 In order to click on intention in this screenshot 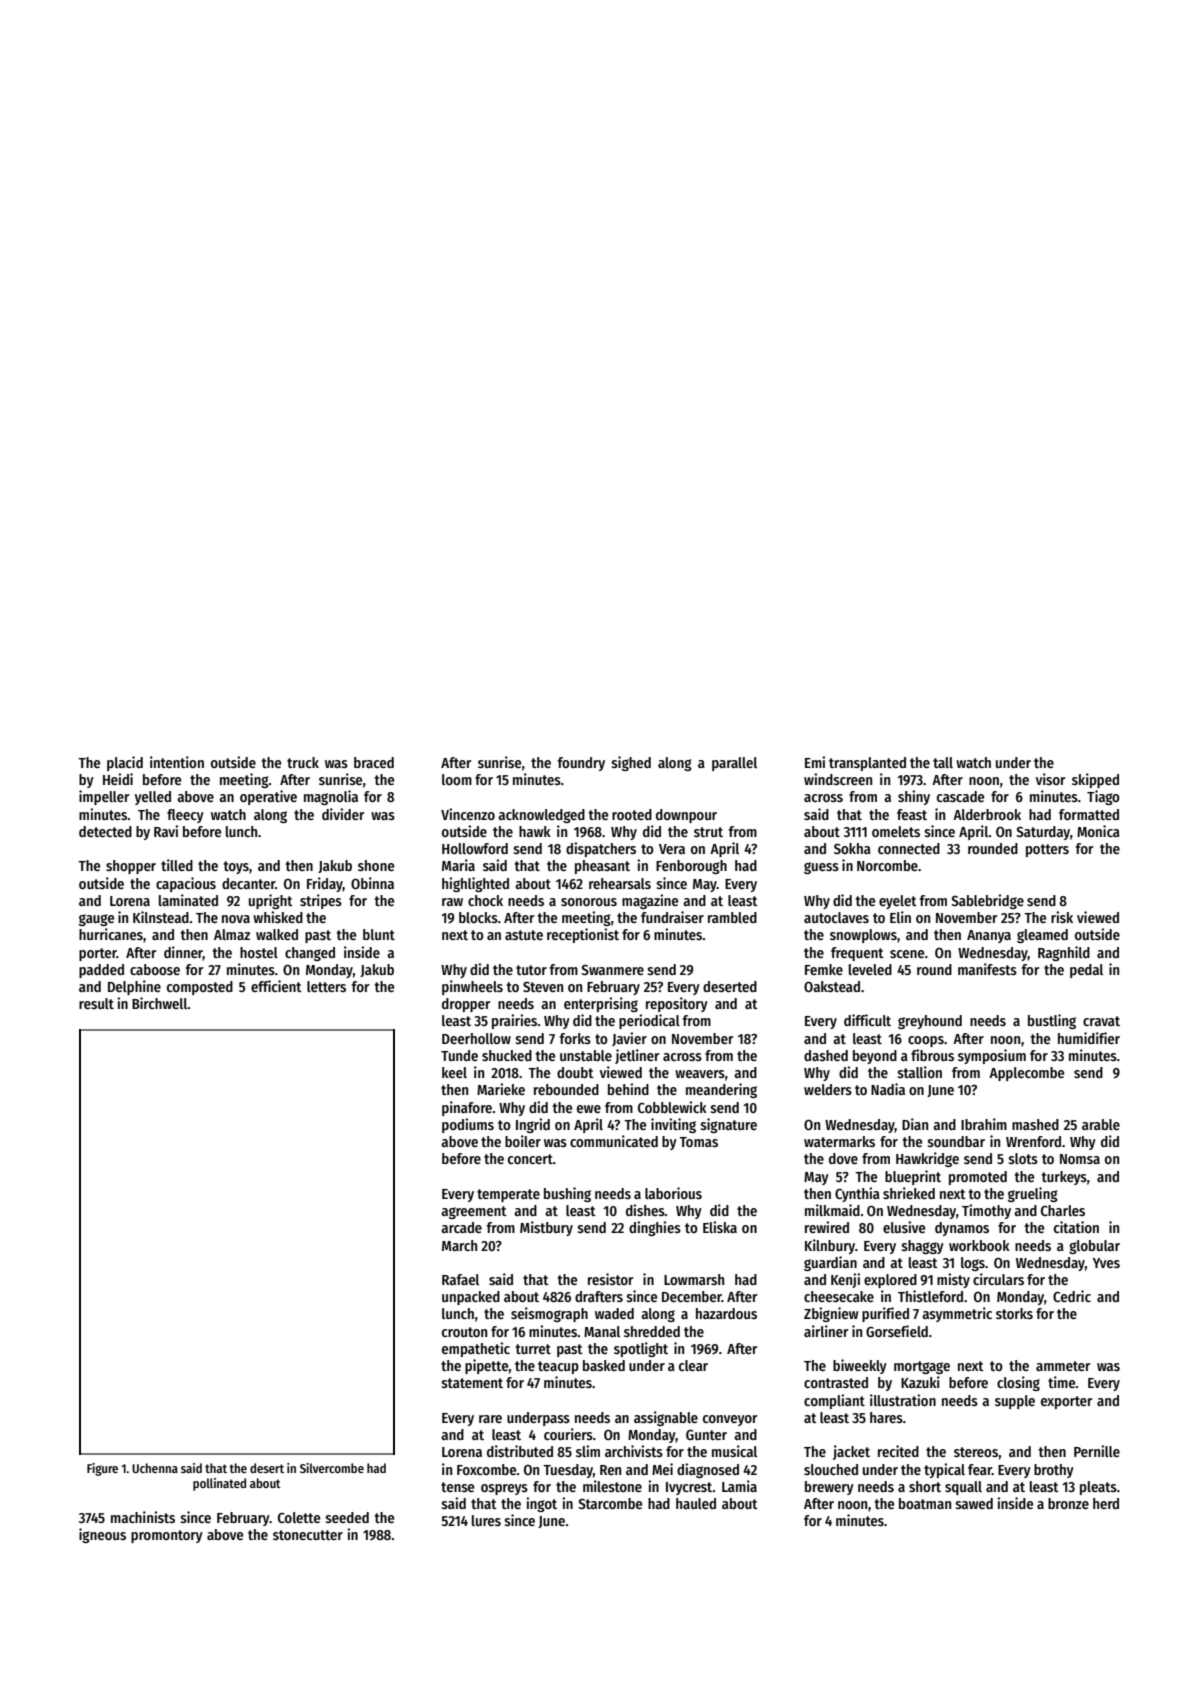, I will do `click(177, 762)`.
